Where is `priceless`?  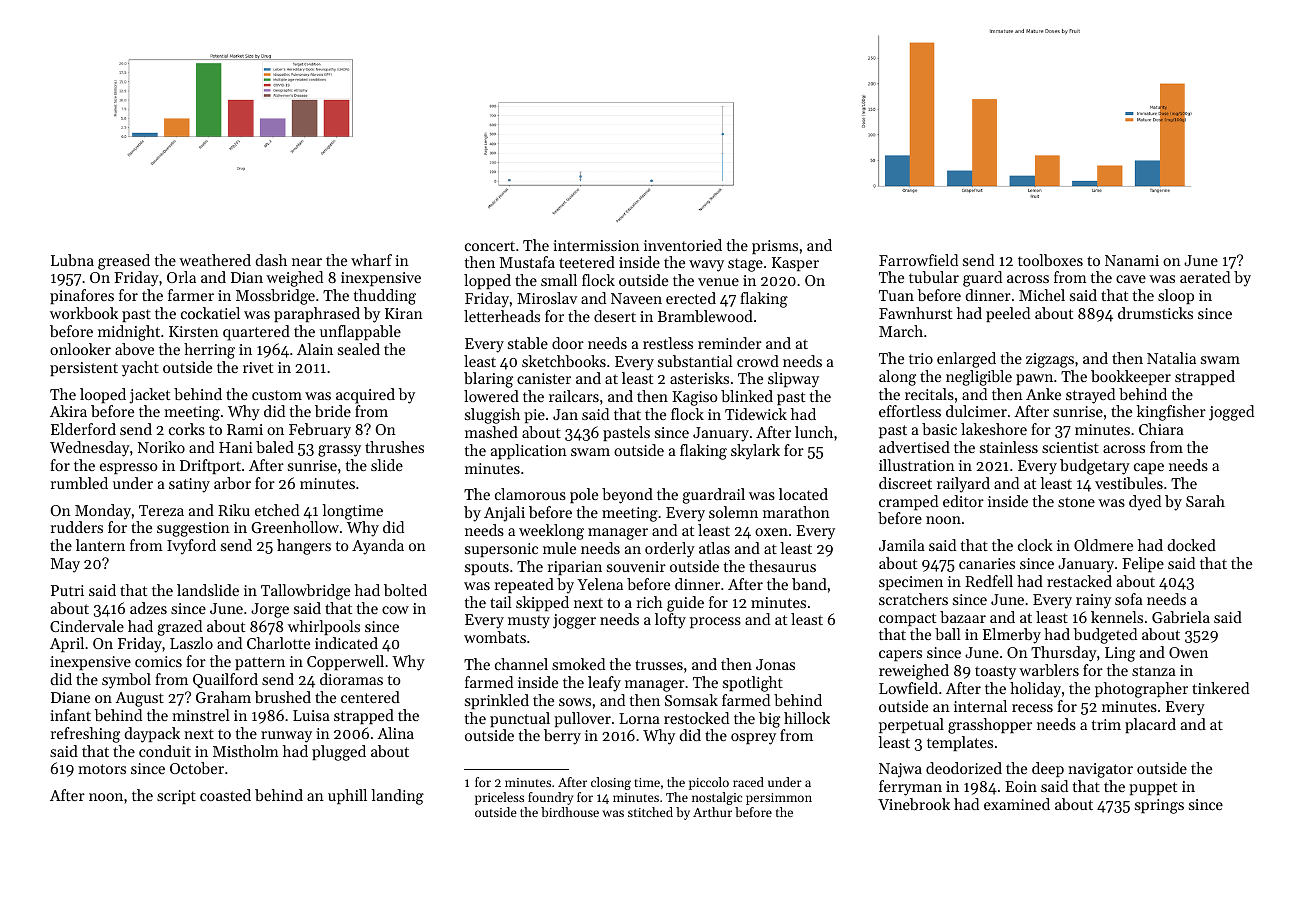
priceless is located at coordinates (499, 798).
